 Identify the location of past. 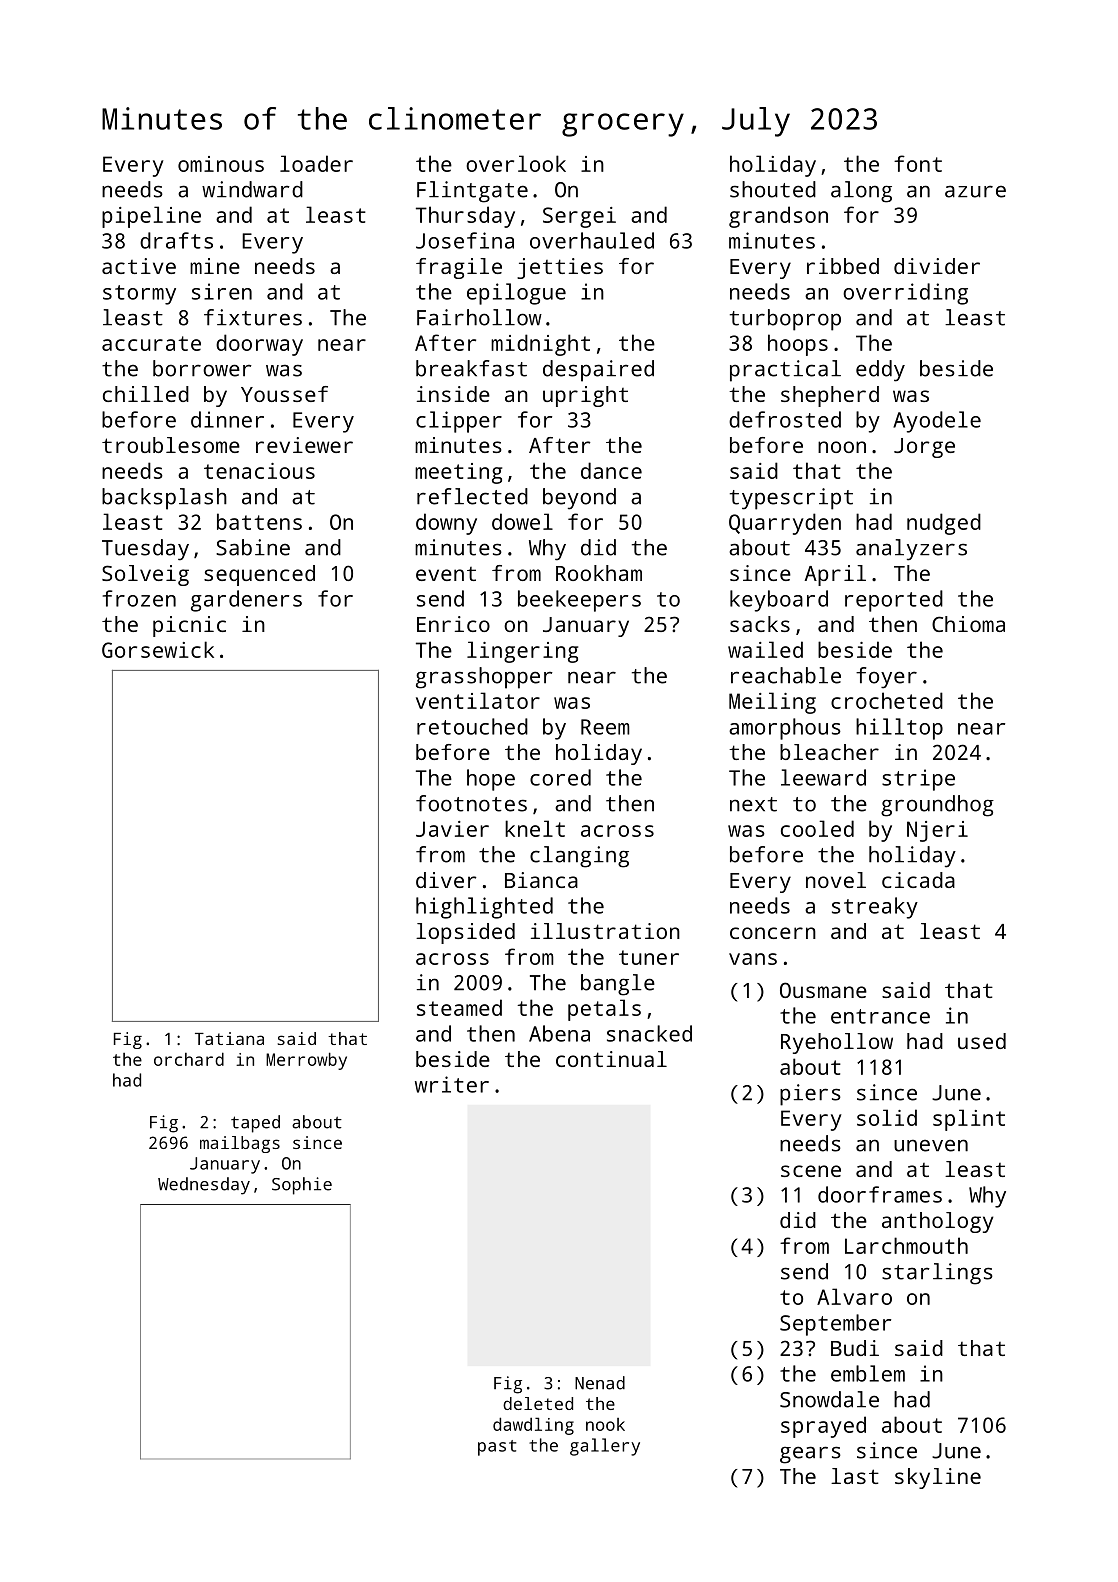
(497, 1448).
